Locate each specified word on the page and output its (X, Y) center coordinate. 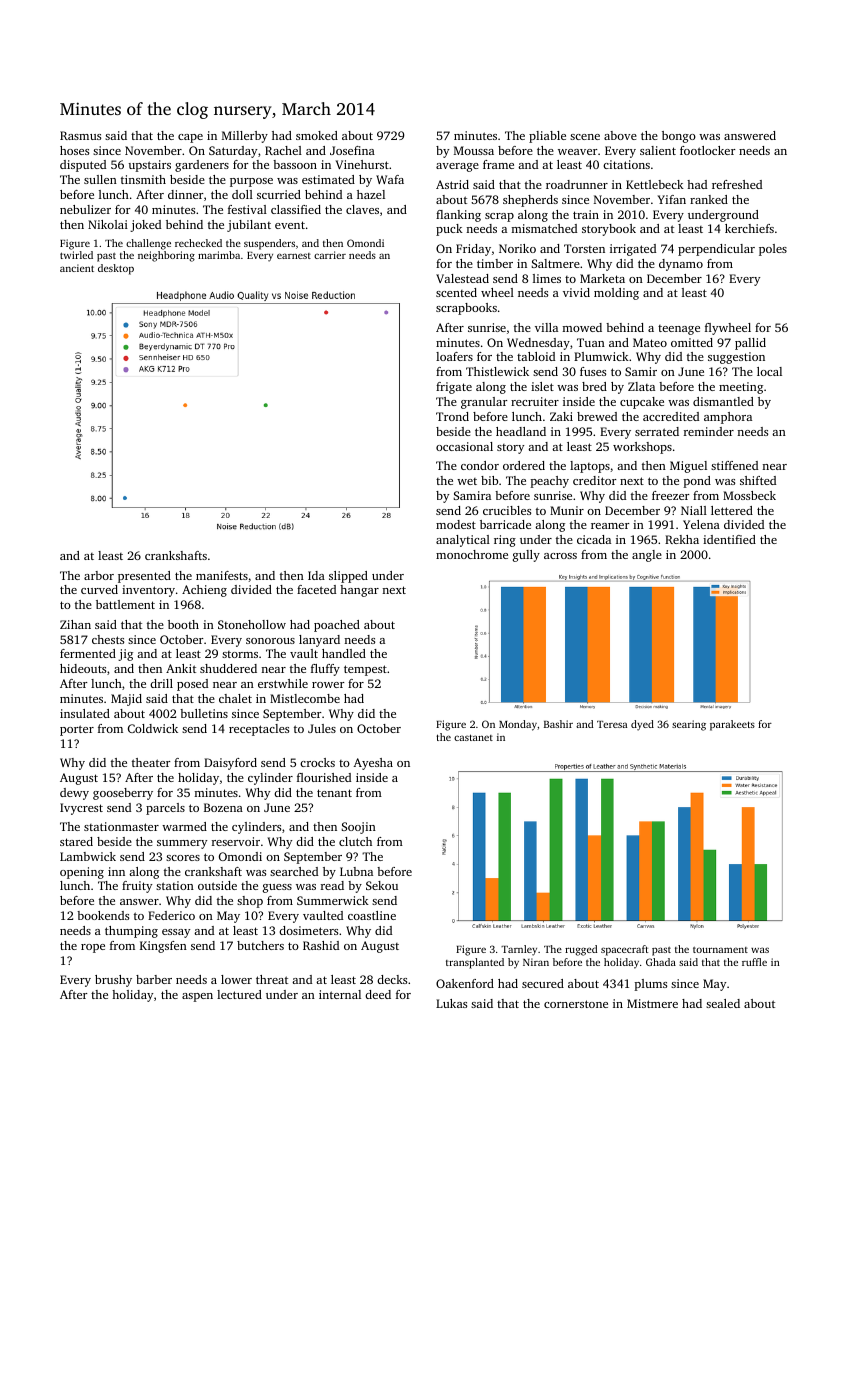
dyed (642, 725)
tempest (365, 670)
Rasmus (80, 135)
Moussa (474, 150)
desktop (116, 269)
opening (82, 873)
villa (546, 327)
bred (594, 386)
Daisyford (230, 764)
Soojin (358, 828)
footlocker (708, 150)
